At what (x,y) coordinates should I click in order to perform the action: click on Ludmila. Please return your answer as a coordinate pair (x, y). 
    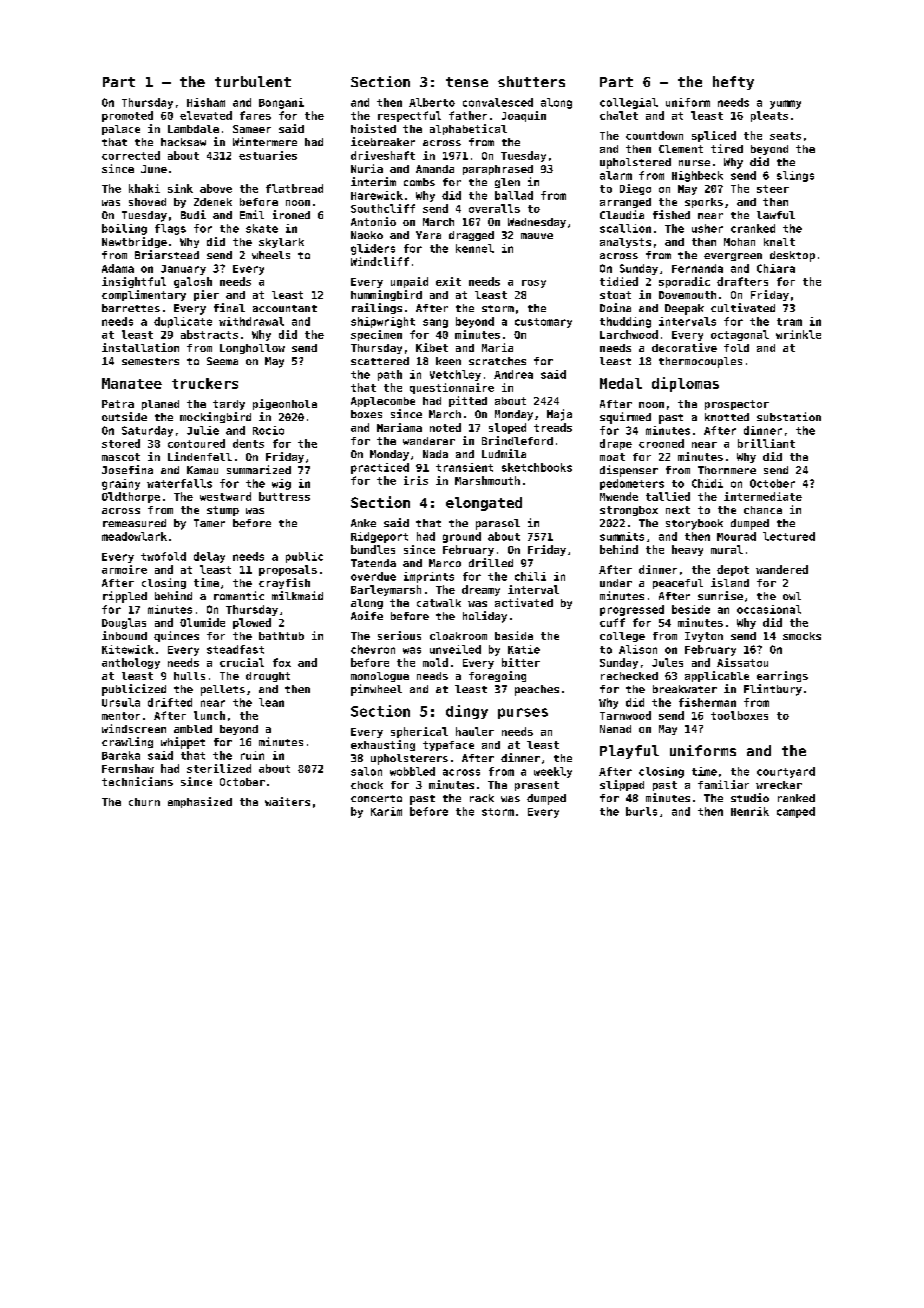
    Looking at the image, I should click on (504, 453).
